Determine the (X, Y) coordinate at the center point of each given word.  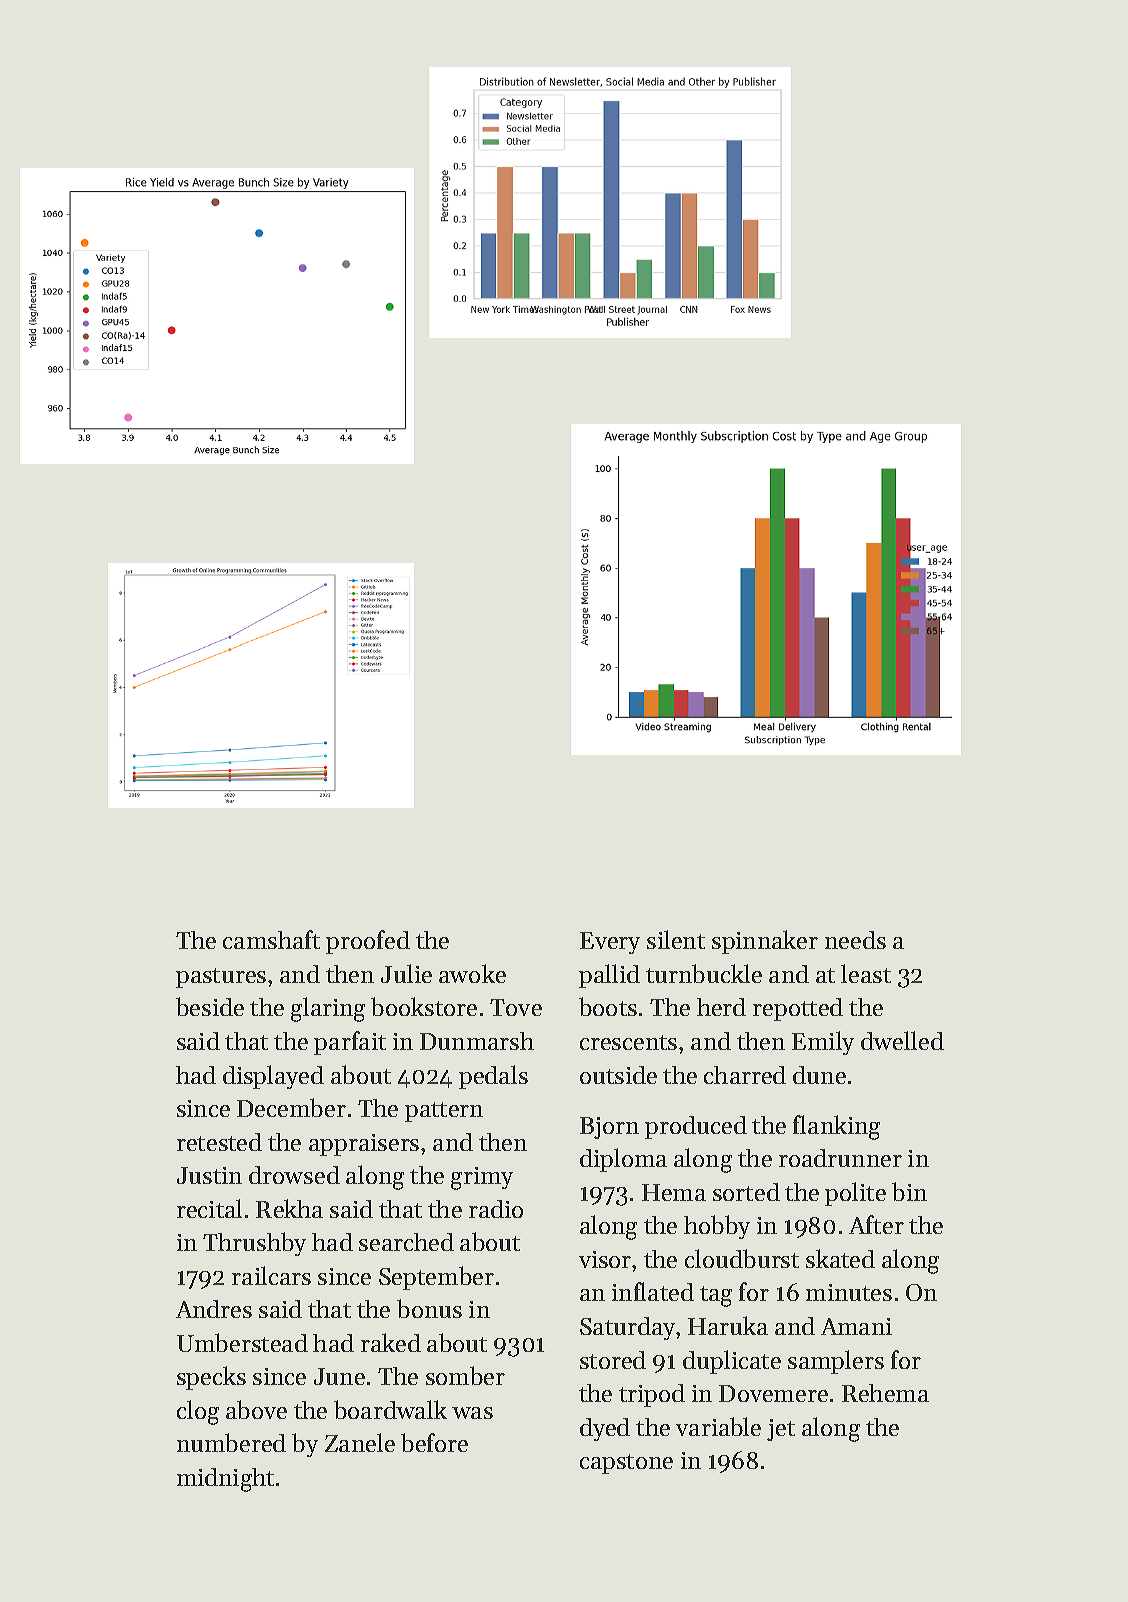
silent (676, 939)
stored (613, 1360)
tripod (652, 1395)
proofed (368, 942)
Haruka (728, 1325)
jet (781, 1430)
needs (855, 940)
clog (198, 1412)
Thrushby (254, 1244)
